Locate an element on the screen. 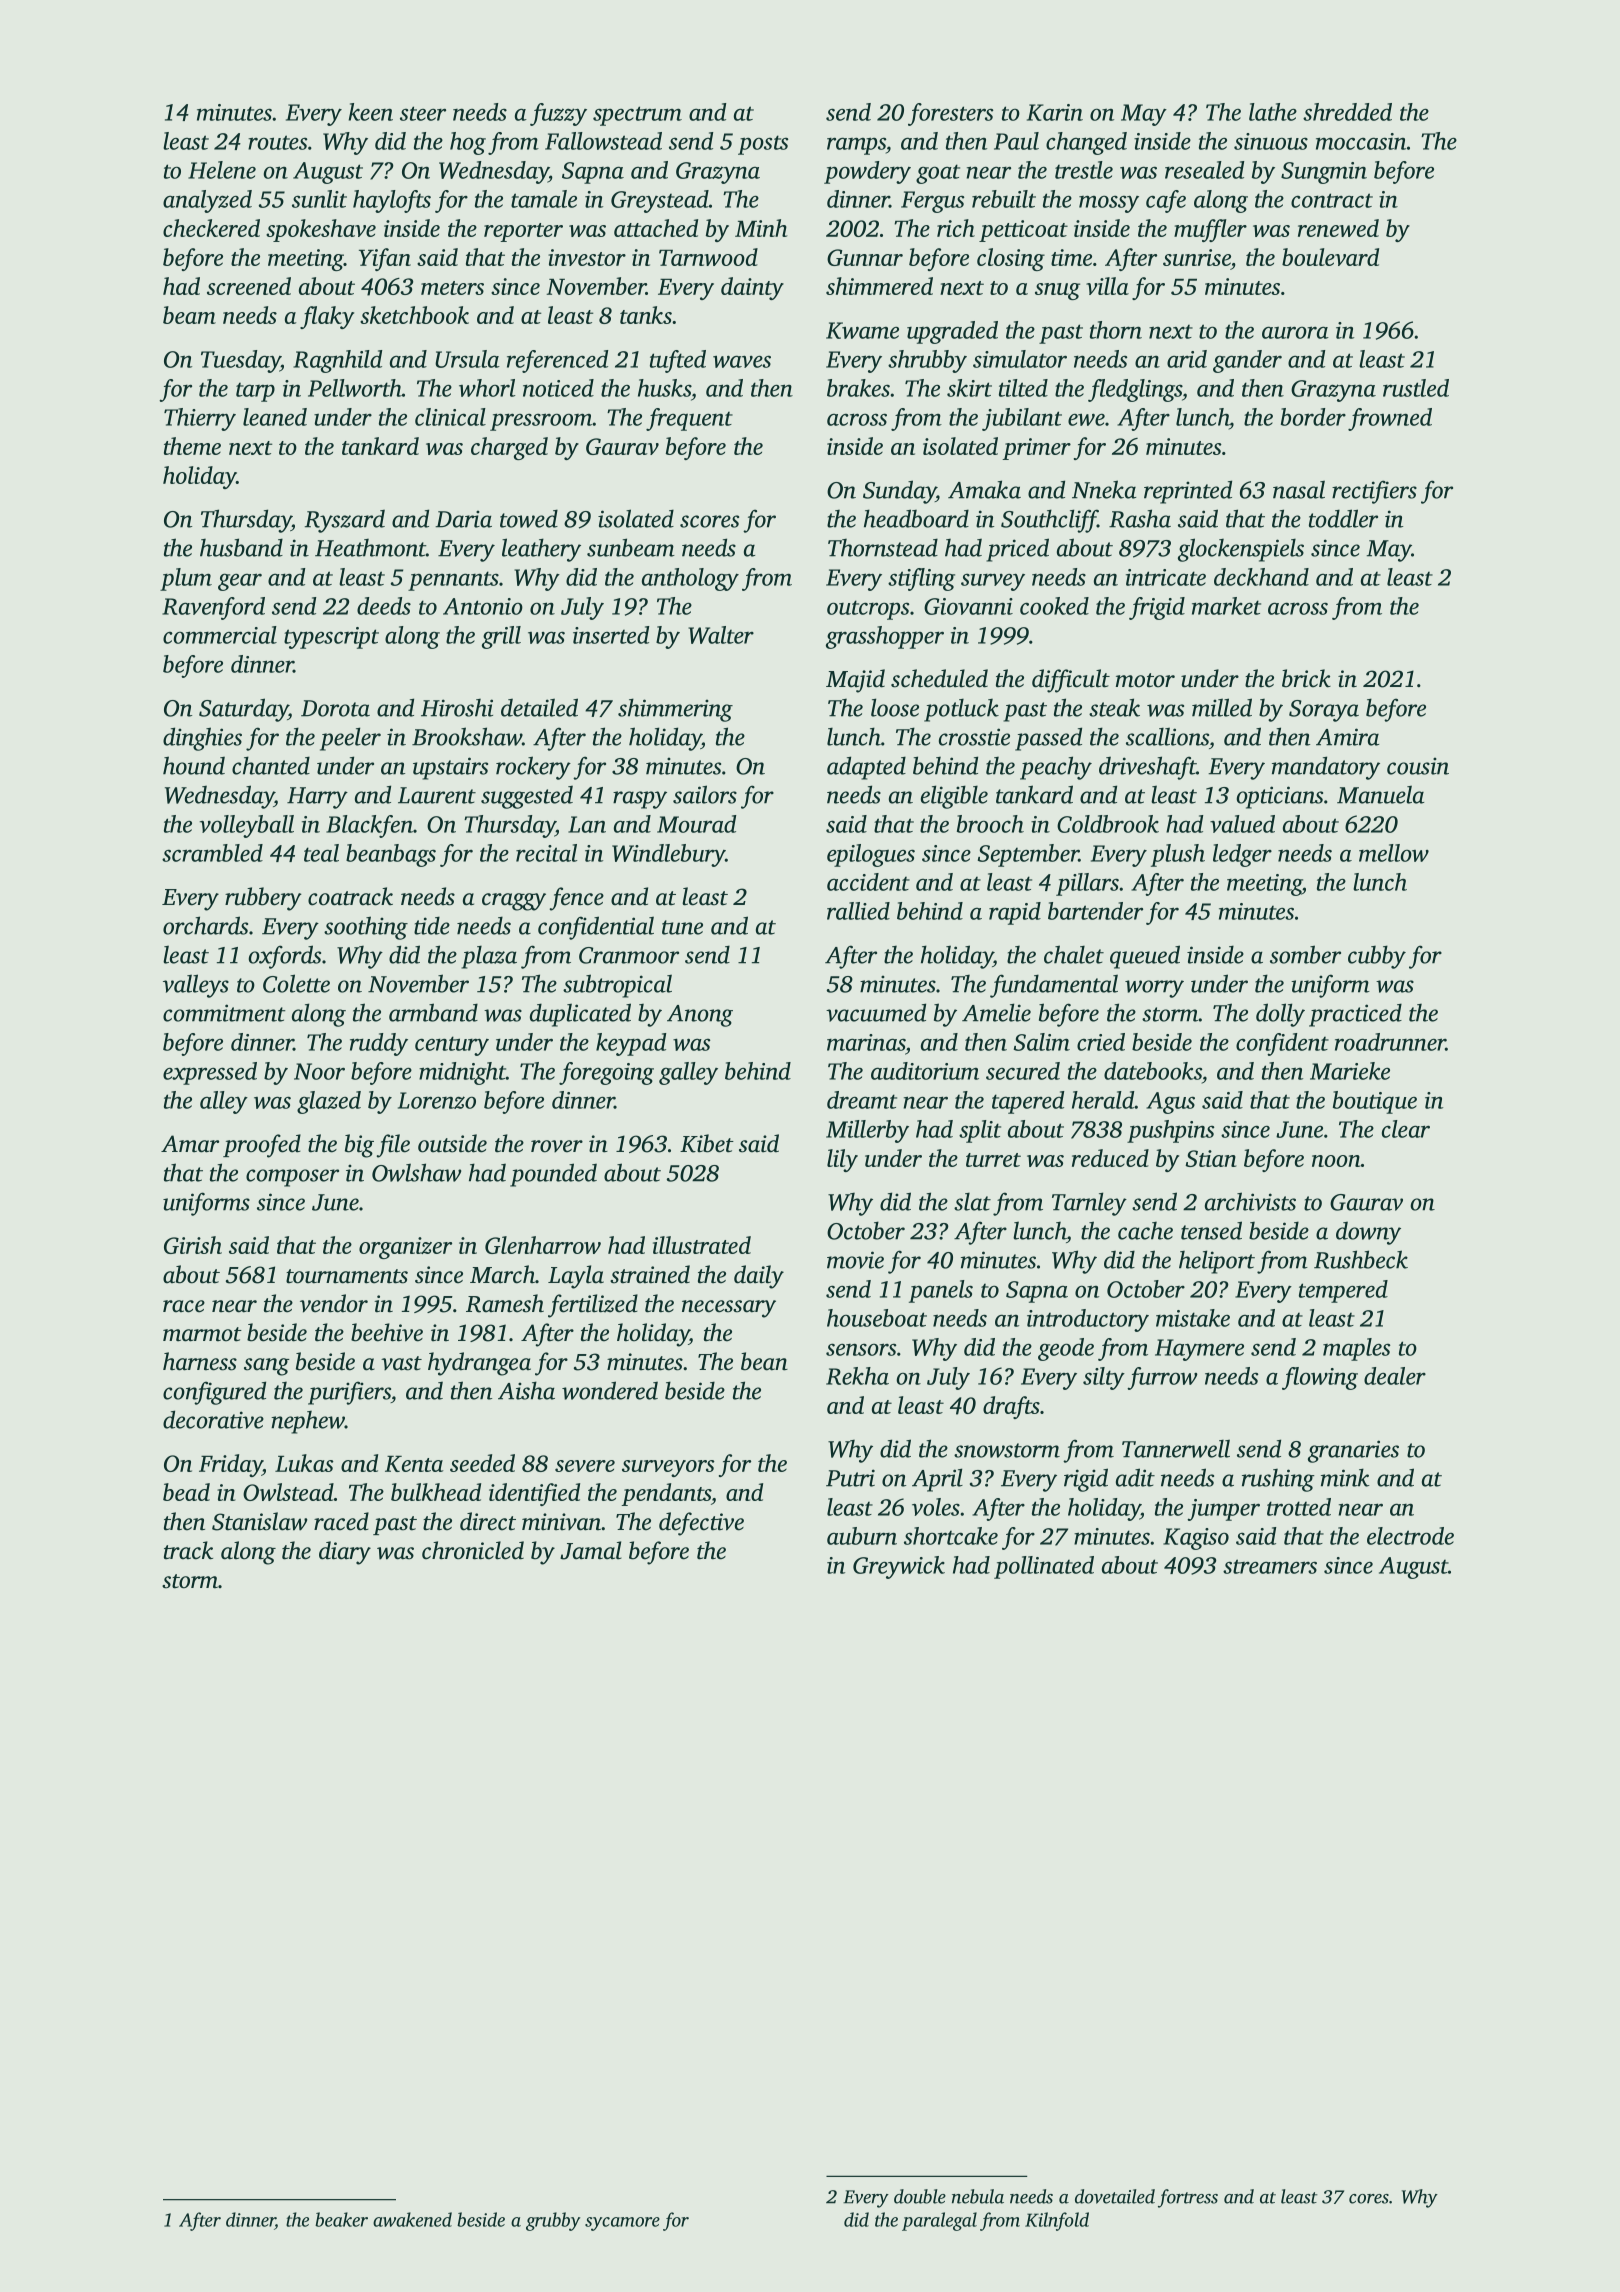  bead is located at coordinates (186, 1492).
